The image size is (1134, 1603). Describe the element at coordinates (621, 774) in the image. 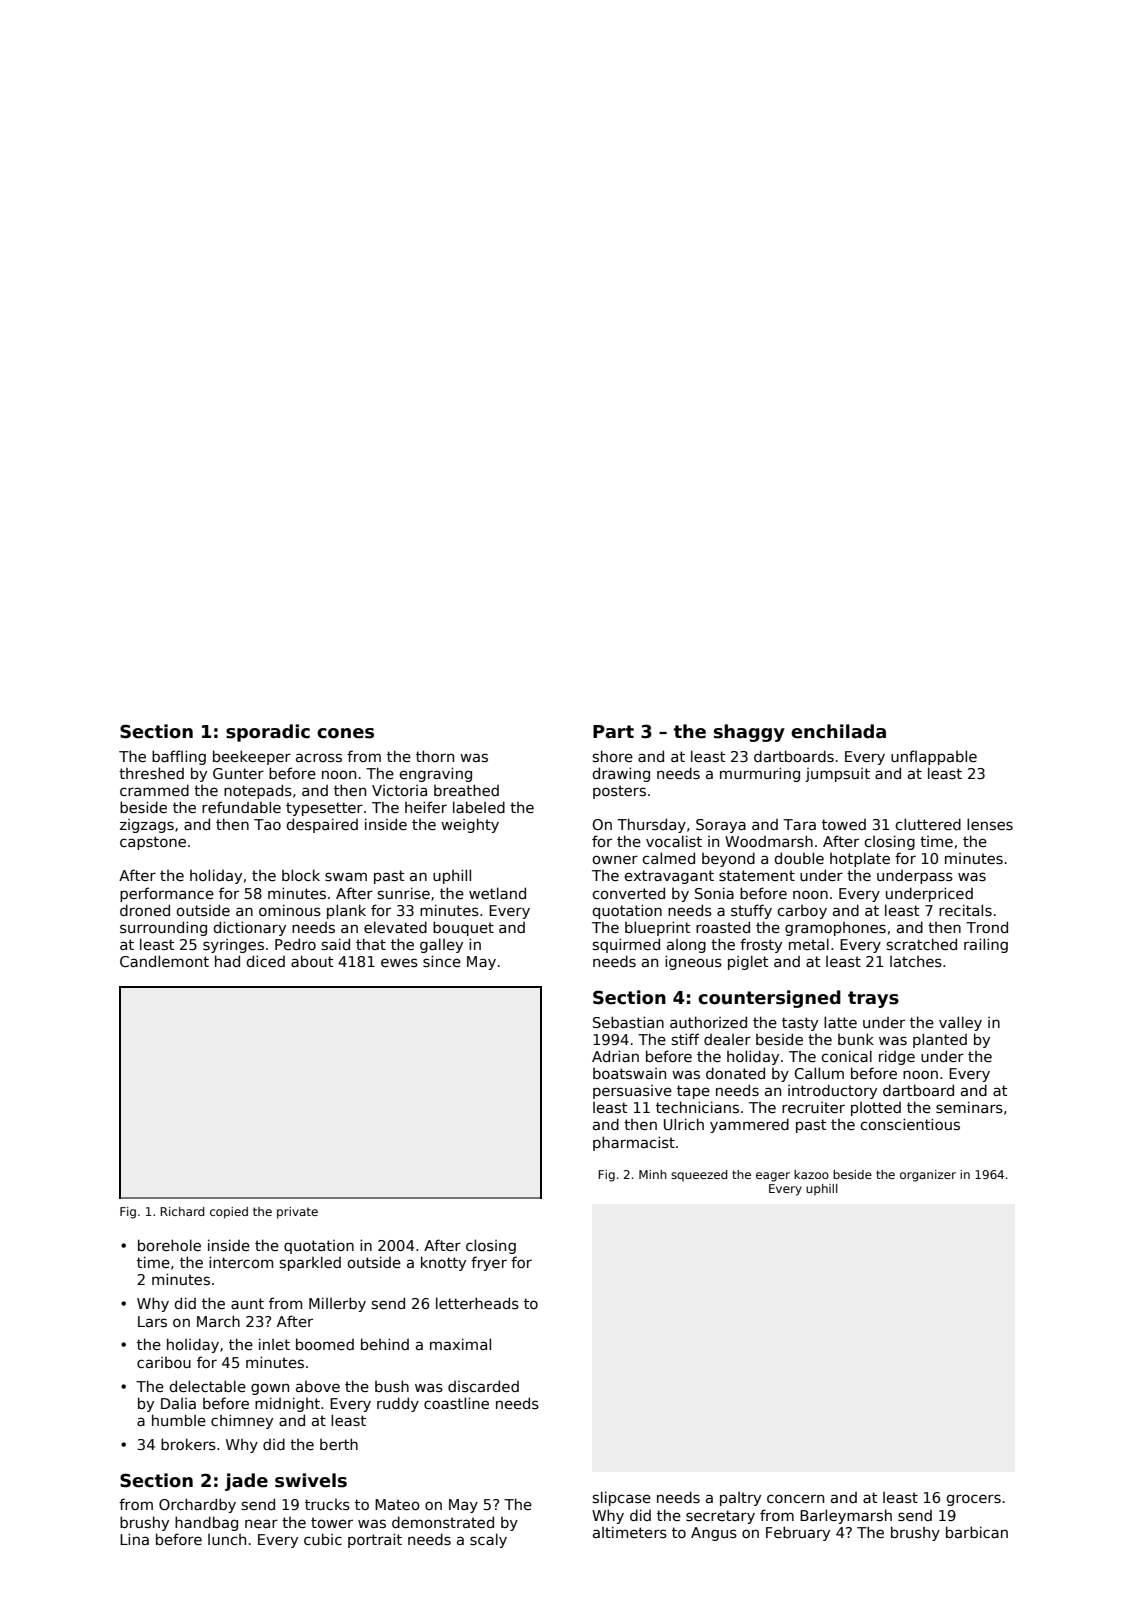

I see `drawing` at that location.
